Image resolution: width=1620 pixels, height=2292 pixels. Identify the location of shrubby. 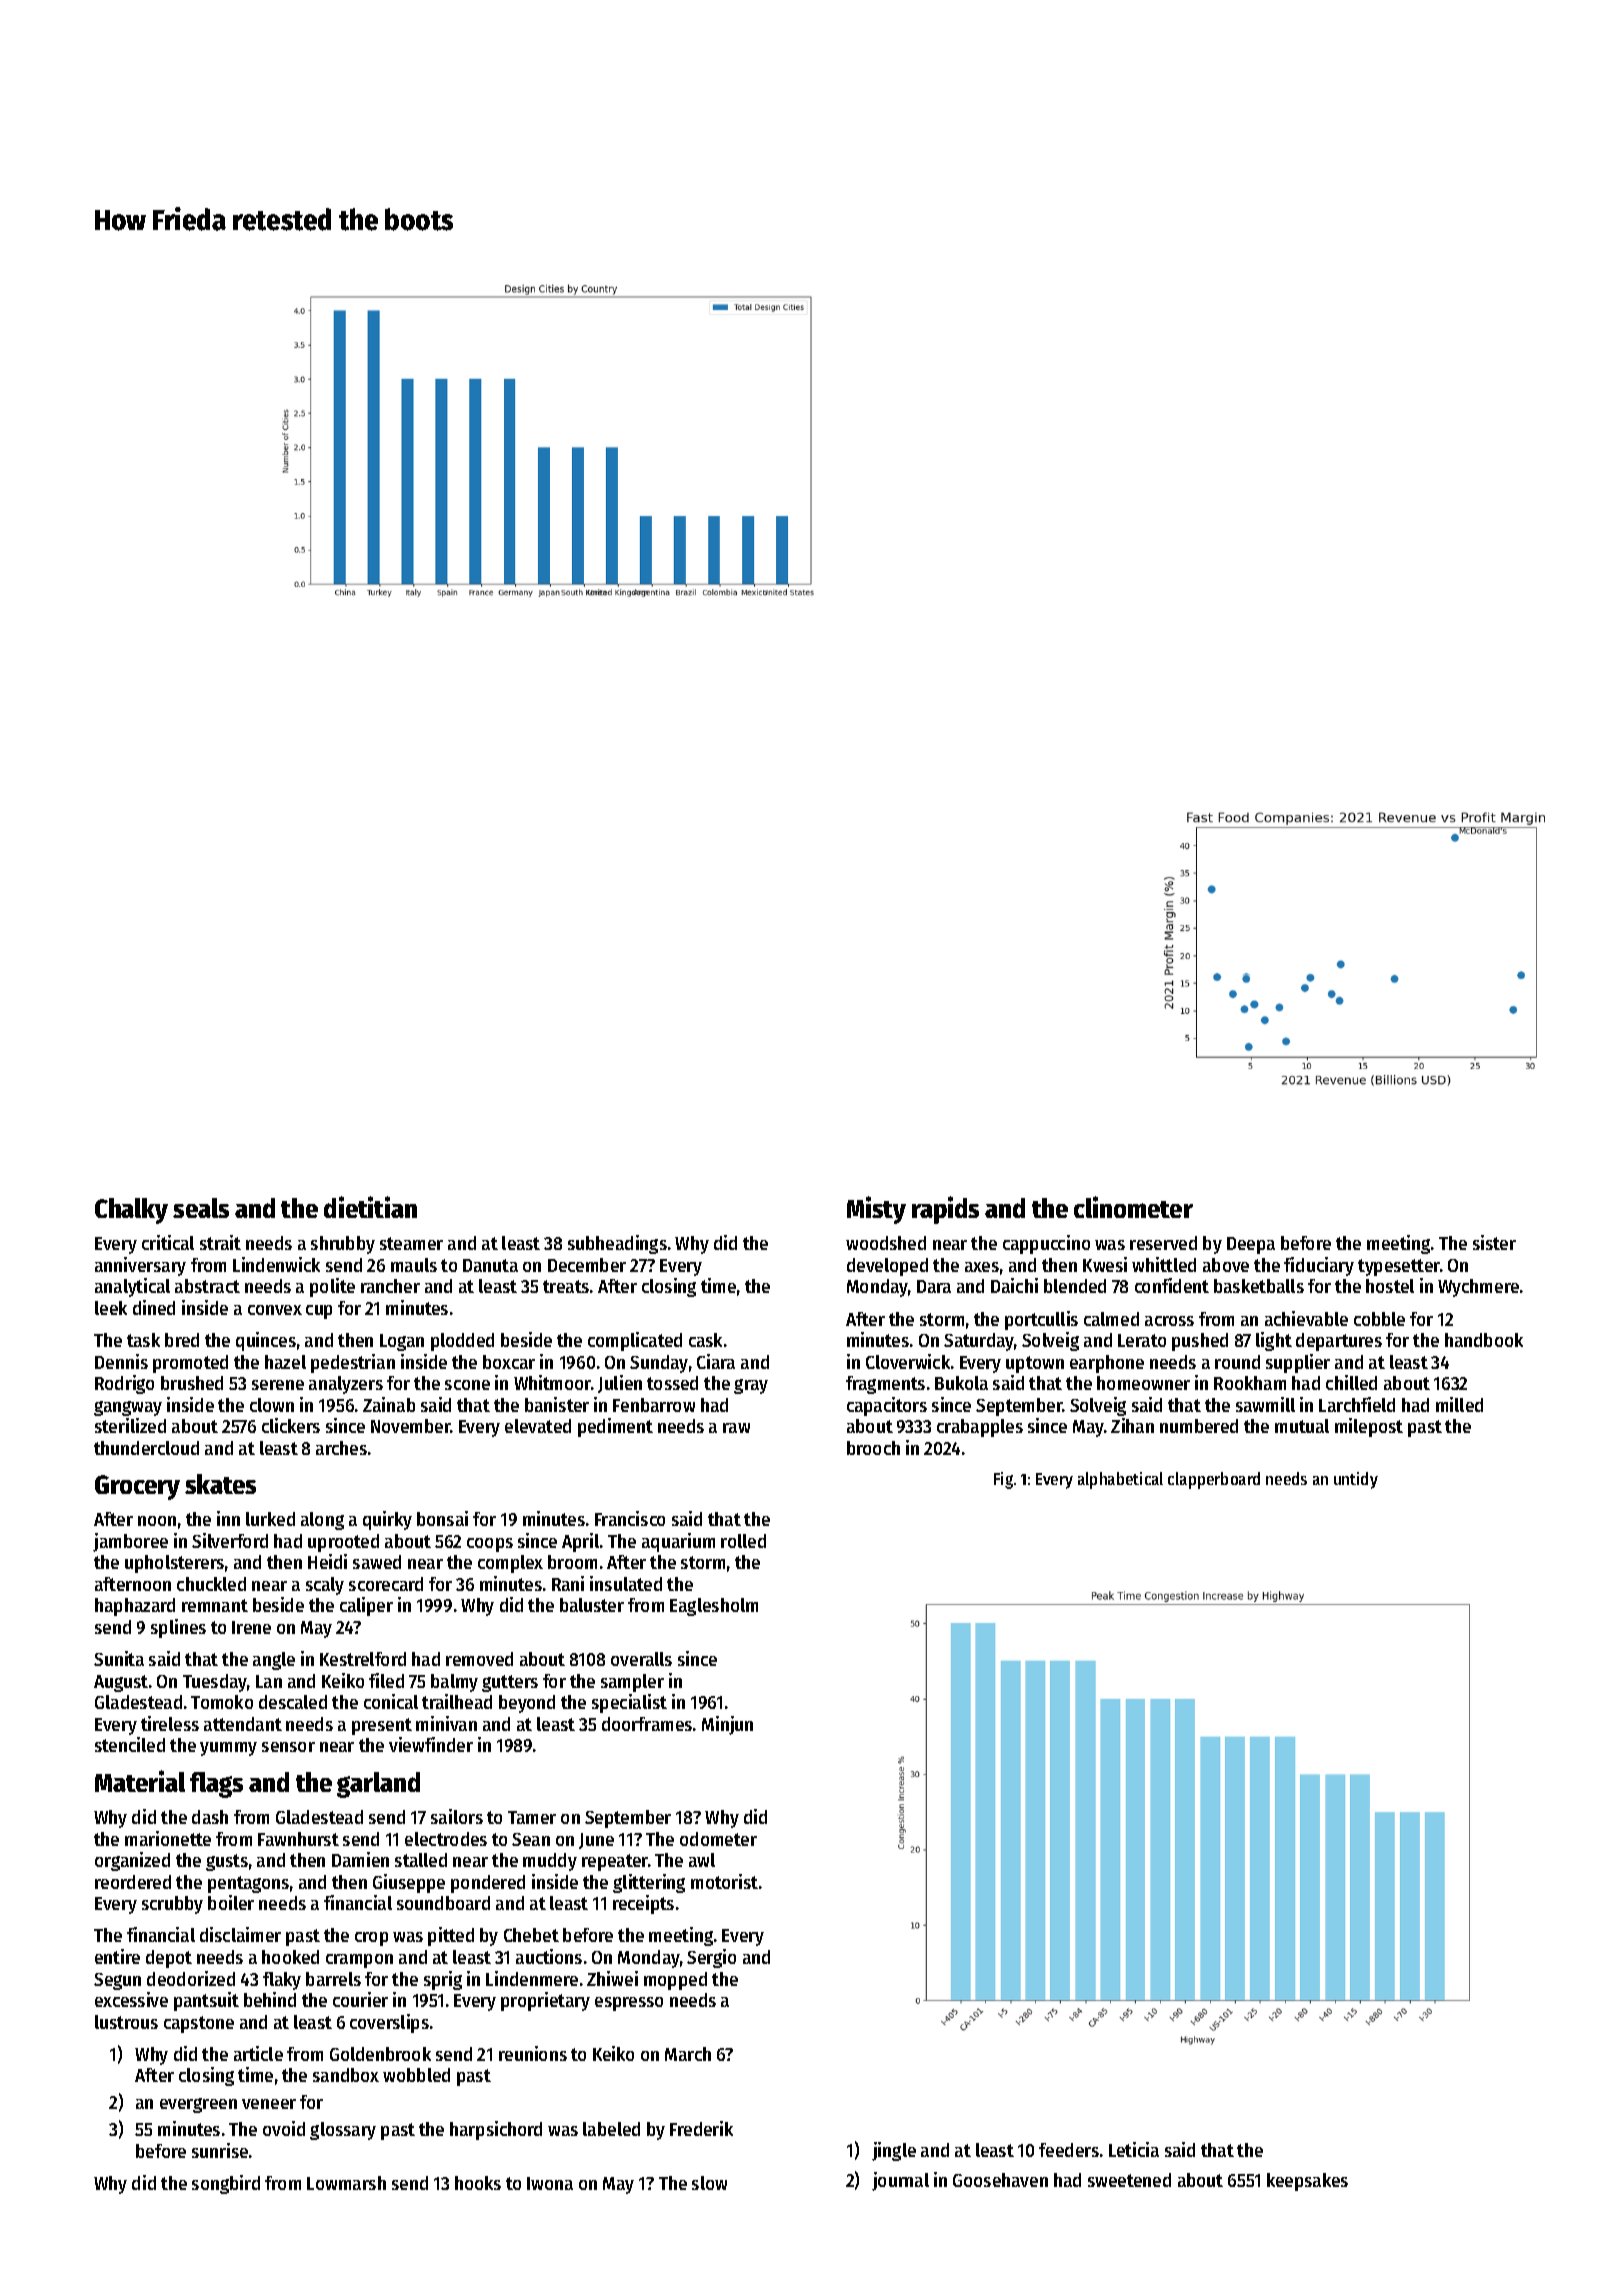
(343, 1245).
